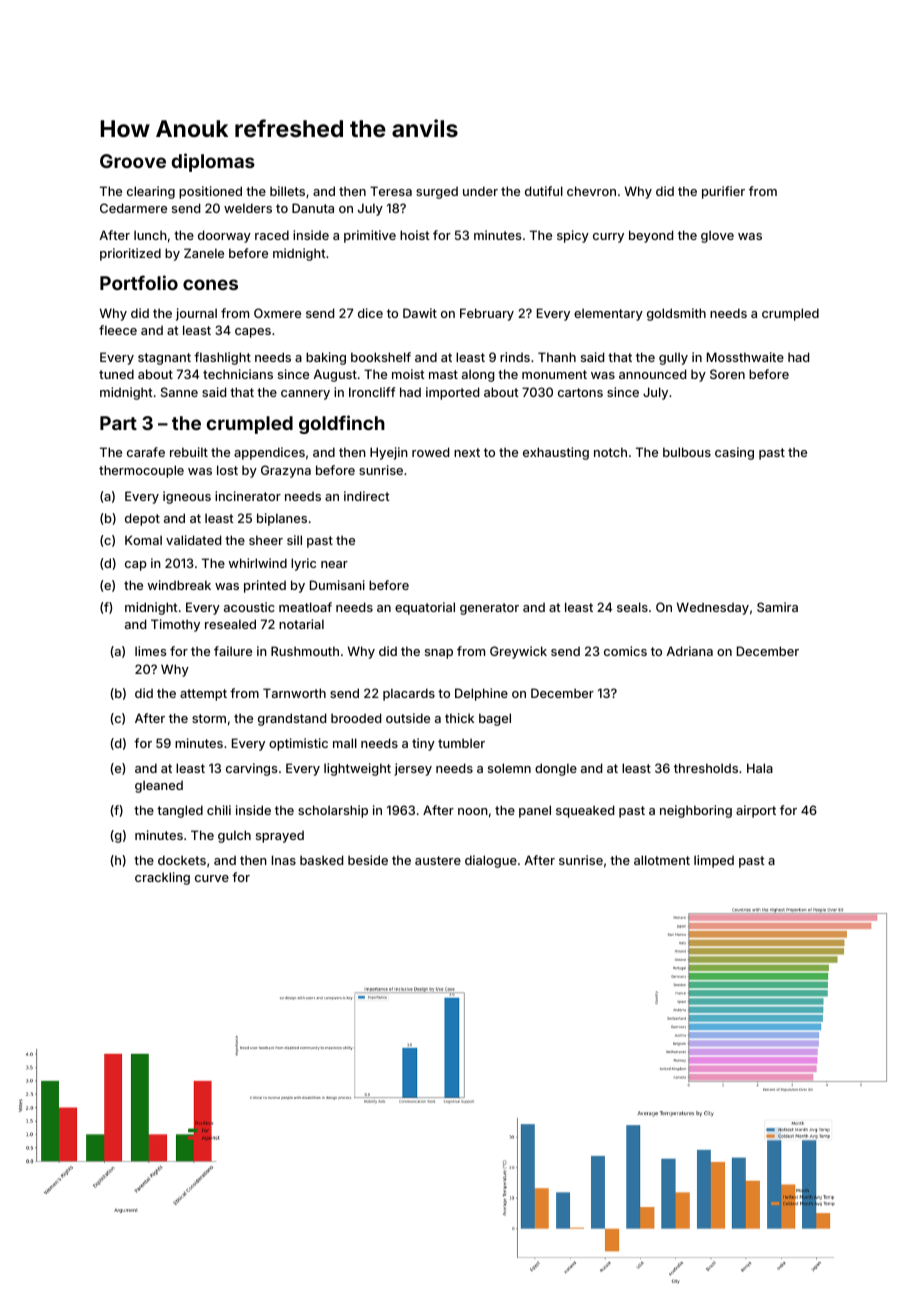 Image resolution: width=924 pixels, height=1308 pixels. I want to click on Soren, so click(727, 374).
